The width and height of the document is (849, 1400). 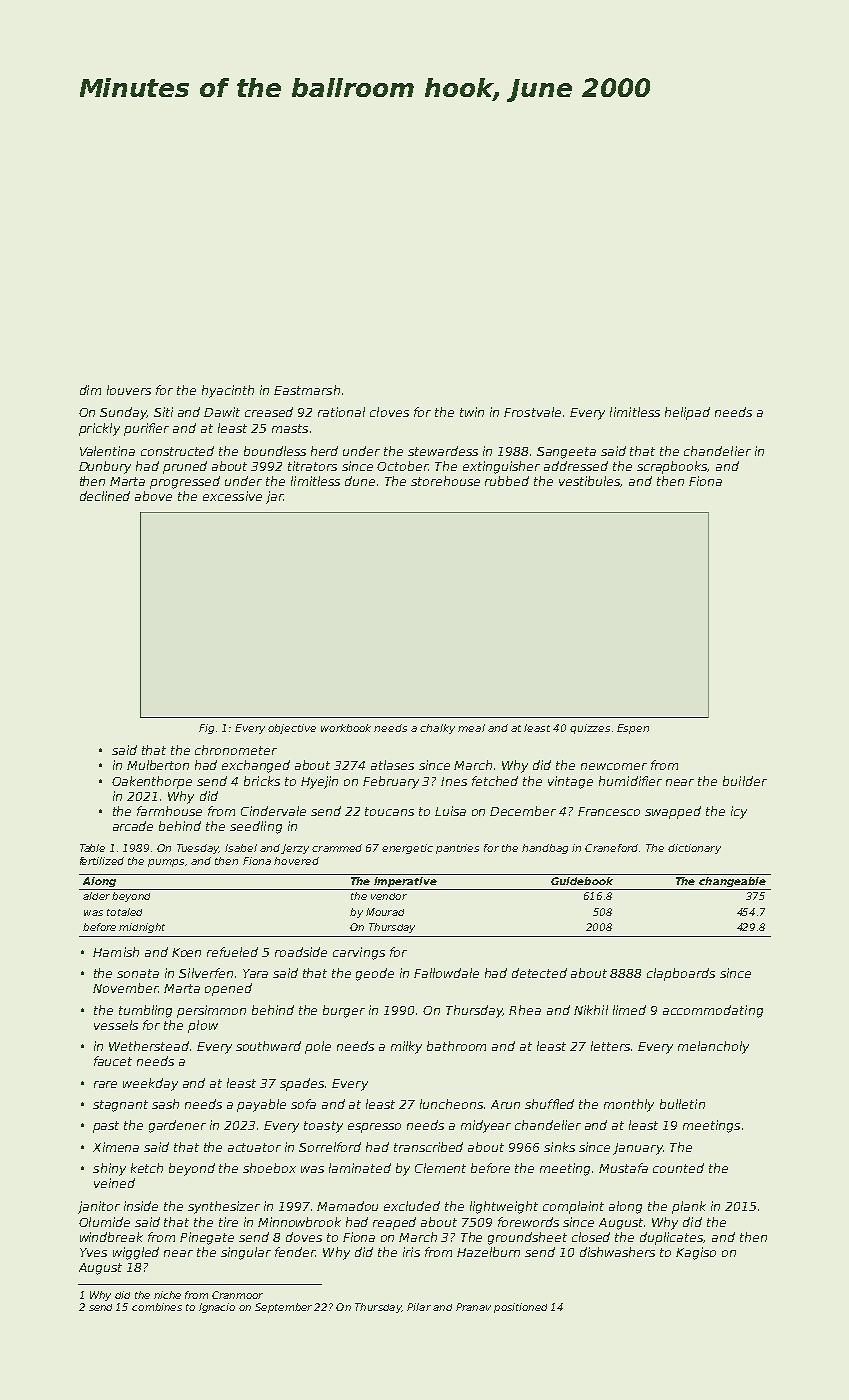 I want to click on pantries, so click(x=457, y=849).
